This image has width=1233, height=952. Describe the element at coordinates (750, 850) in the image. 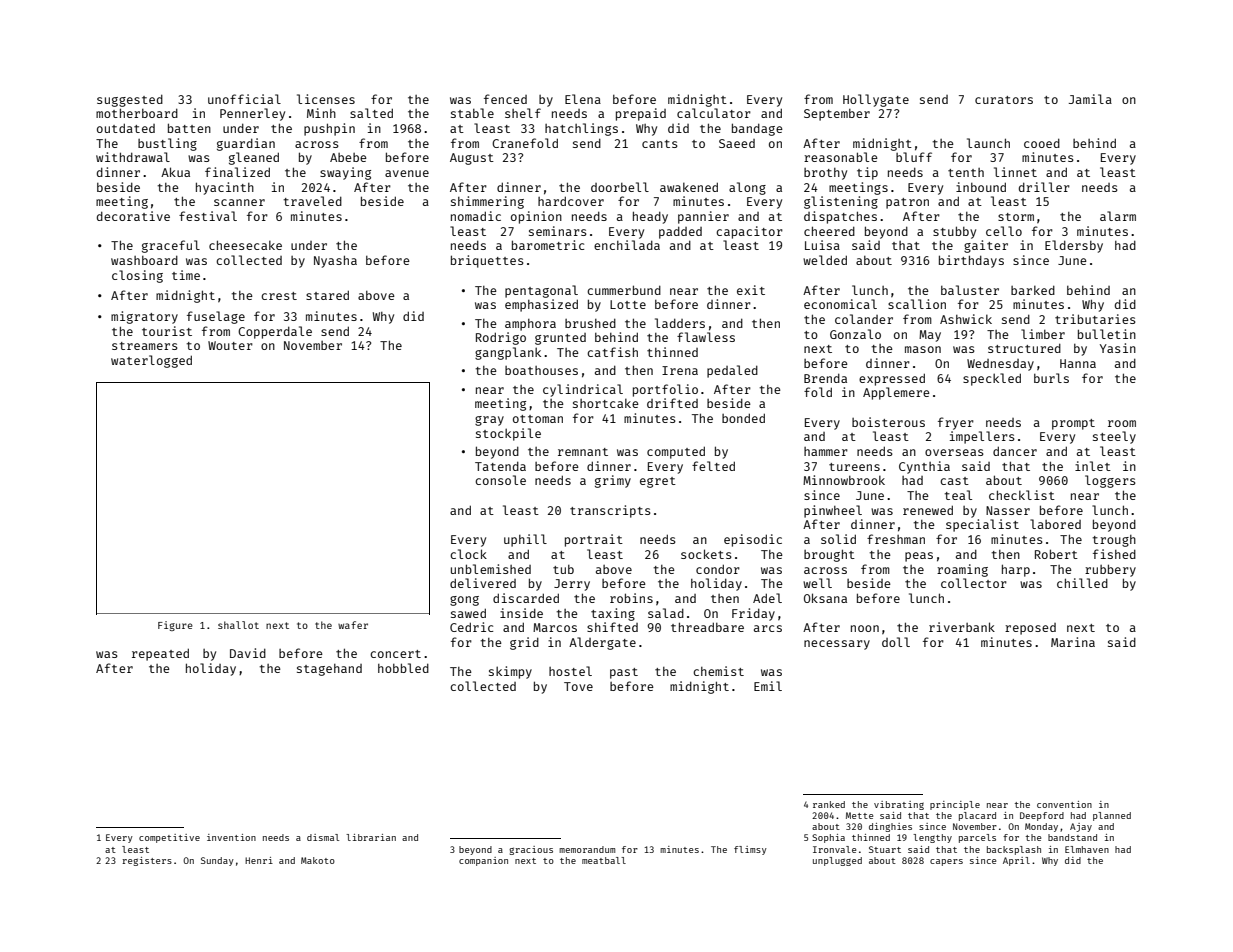

I see `flimsy` at that location.
